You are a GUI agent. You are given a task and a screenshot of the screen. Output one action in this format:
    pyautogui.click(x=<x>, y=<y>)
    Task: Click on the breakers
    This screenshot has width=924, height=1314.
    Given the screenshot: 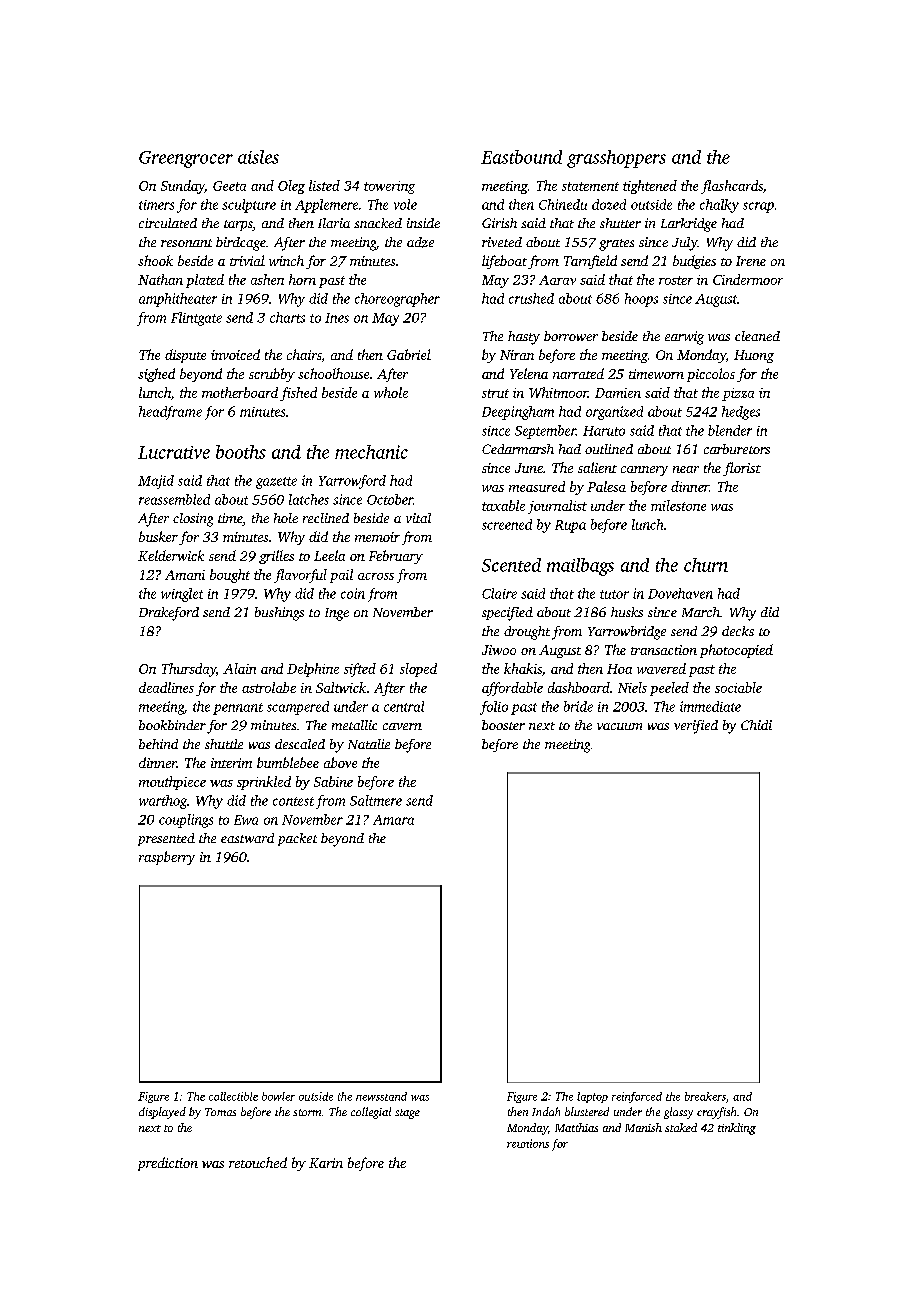 What is the action you would take?
    pyautogui.click(x=705, y=1096)
